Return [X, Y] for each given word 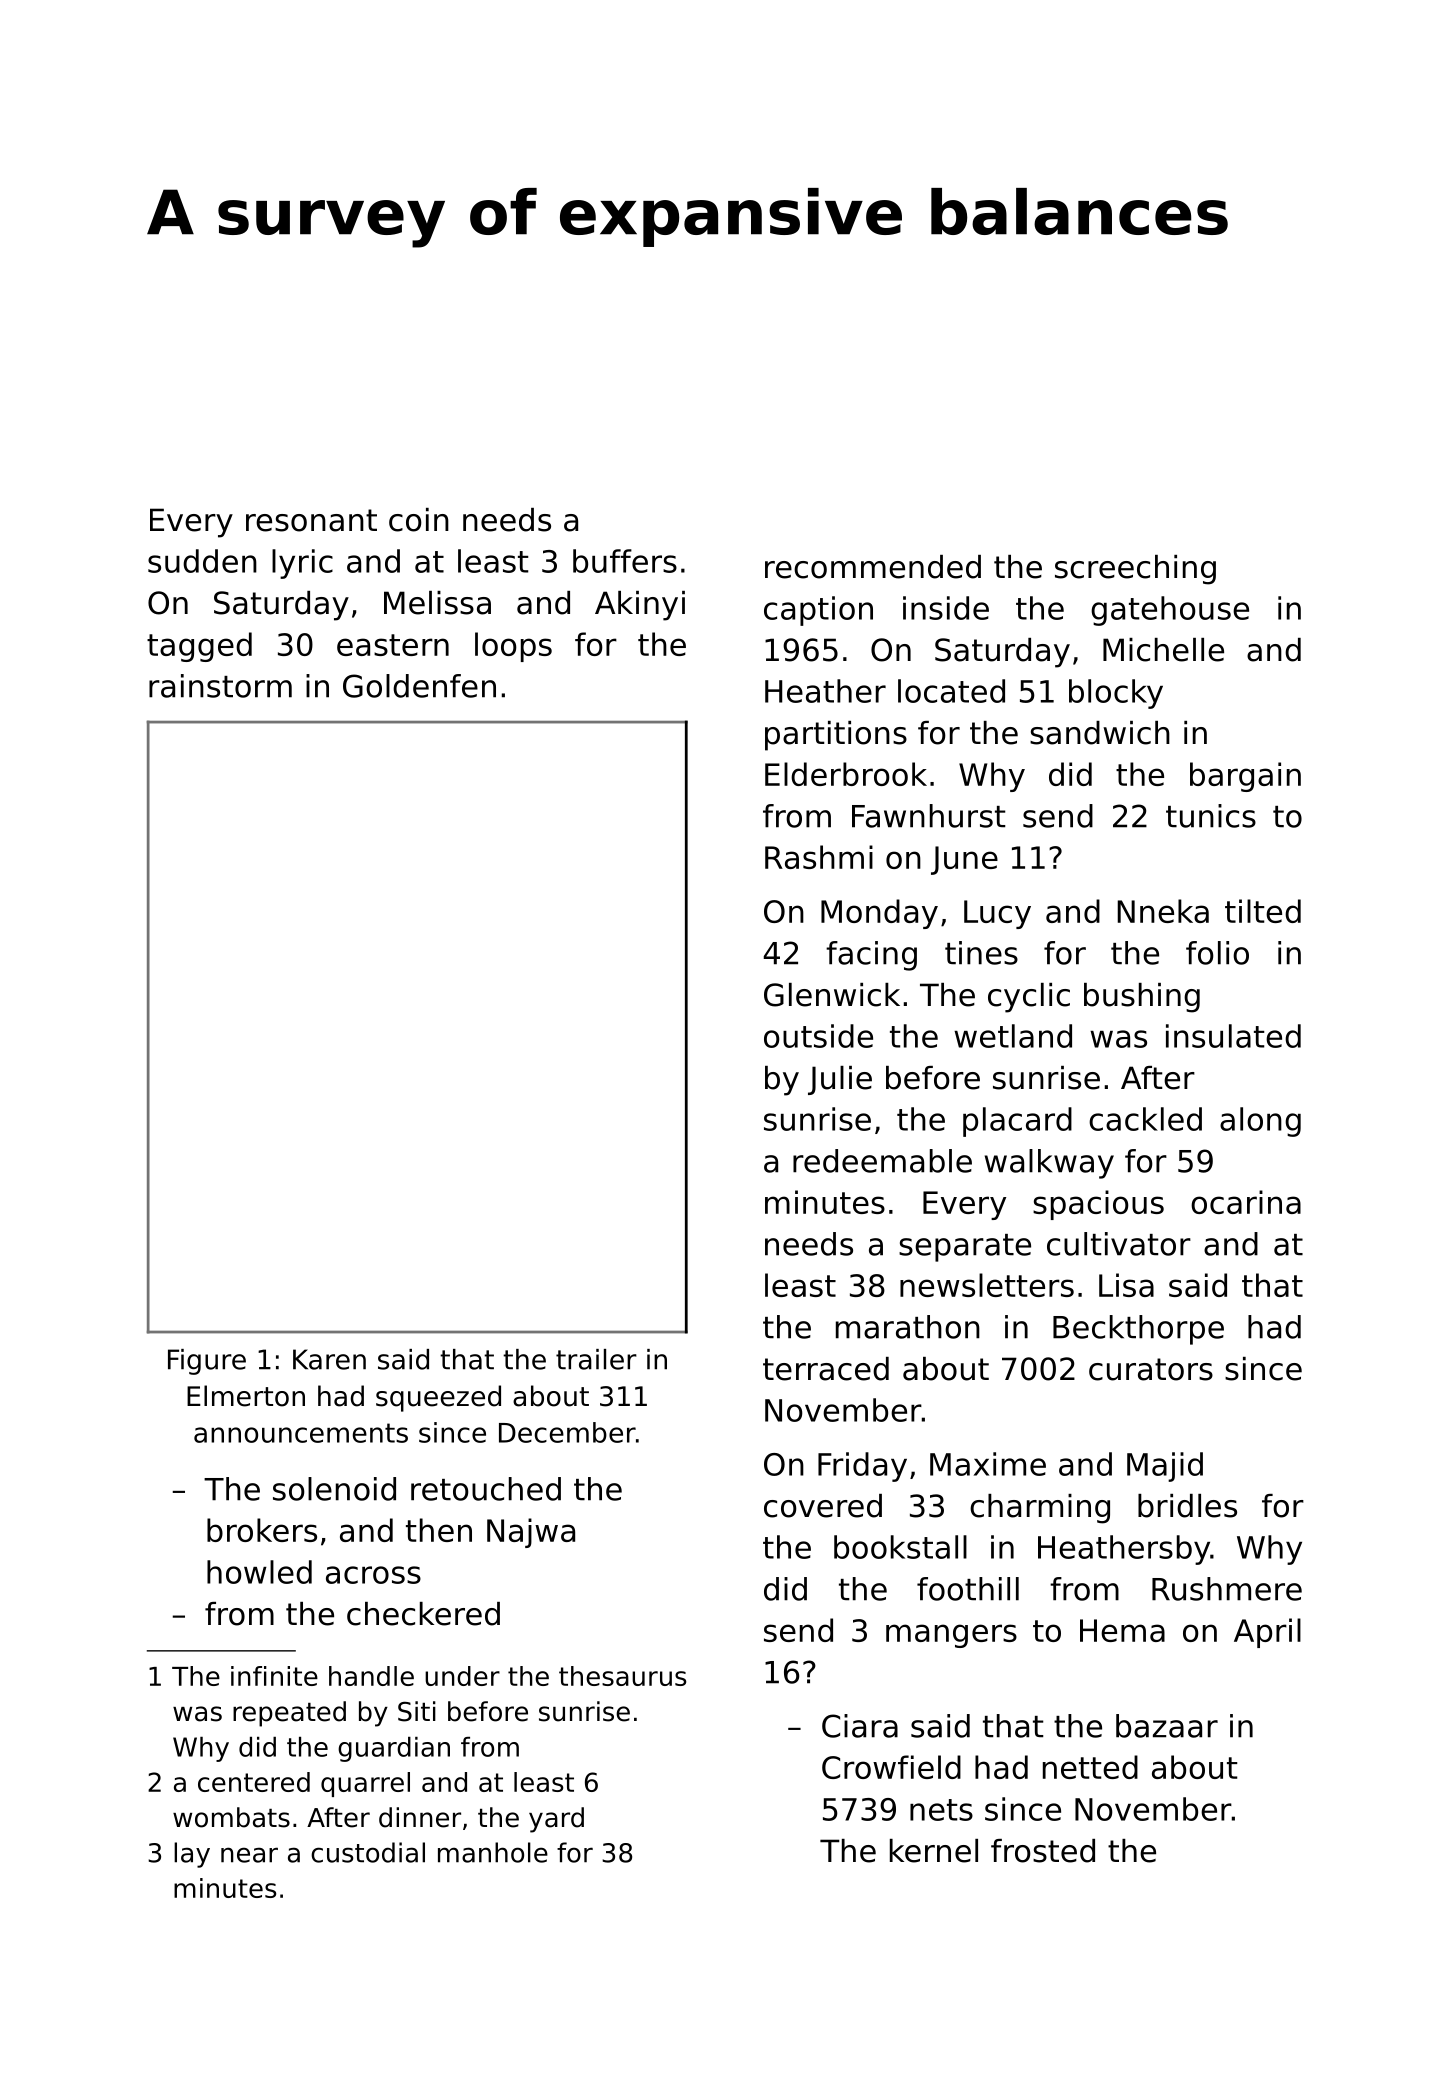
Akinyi [640, 606]
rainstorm [220, 686]
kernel [934, 1851]
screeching [1135, 570]
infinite [274, 1676]
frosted [1043, 1851]
